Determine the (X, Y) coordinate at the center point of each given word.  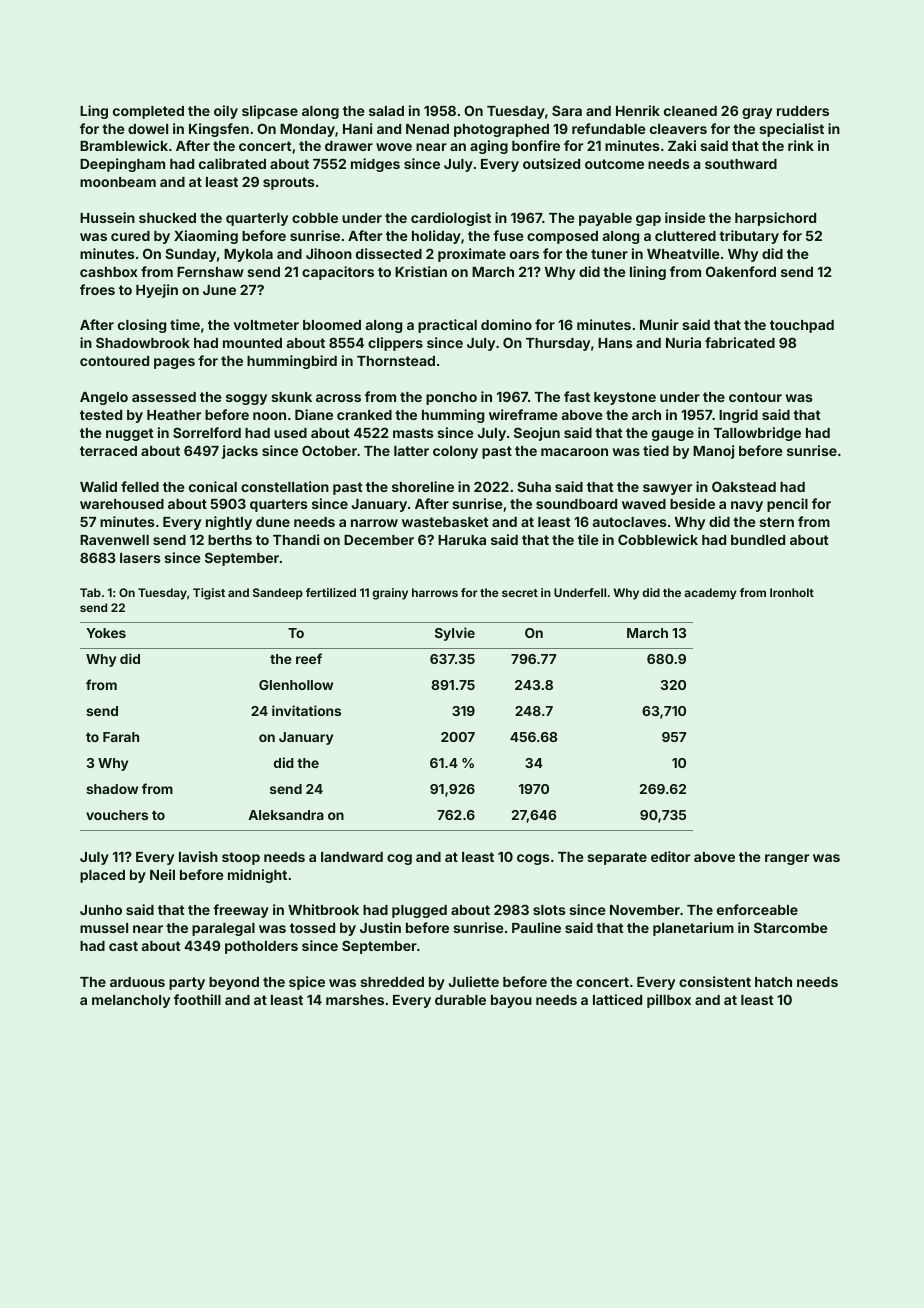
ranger (787, 859)
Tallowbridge (757, 434)
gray (757, 113)
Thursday (558, 344)
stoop (241, 858)
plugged (419, 911)
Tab (90, 592)
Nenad (427, 129)
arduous (137, 982)
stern (776, 522)
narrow (374, 523)
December (379, 540)
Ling (94, 112)
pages (174, 363)
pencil (787, 505)
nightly (229, 523)
